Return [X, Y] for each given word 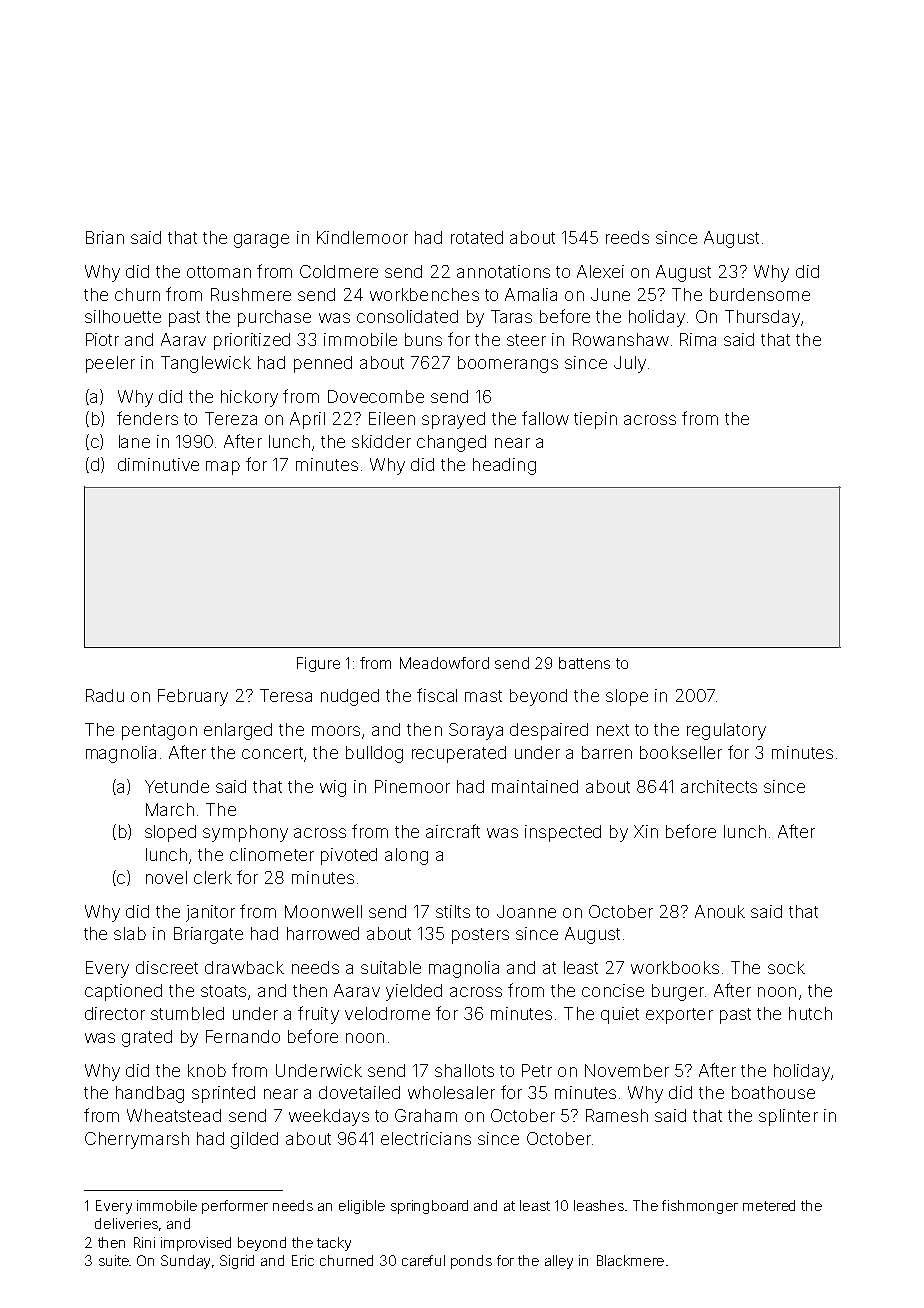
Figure [318, 664]
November [627, 1070]
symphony [245, 833]
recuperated [459, 754]
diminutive [158, 464]
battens [584, 663]
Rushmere [251, 294]
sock [786, 967]
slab [130, 933]
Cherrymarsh [137, 1140]
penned [323, 364]
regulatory [726, 731]
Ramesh [617, 1115]
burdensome [760, 294]
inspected [563, 833]
